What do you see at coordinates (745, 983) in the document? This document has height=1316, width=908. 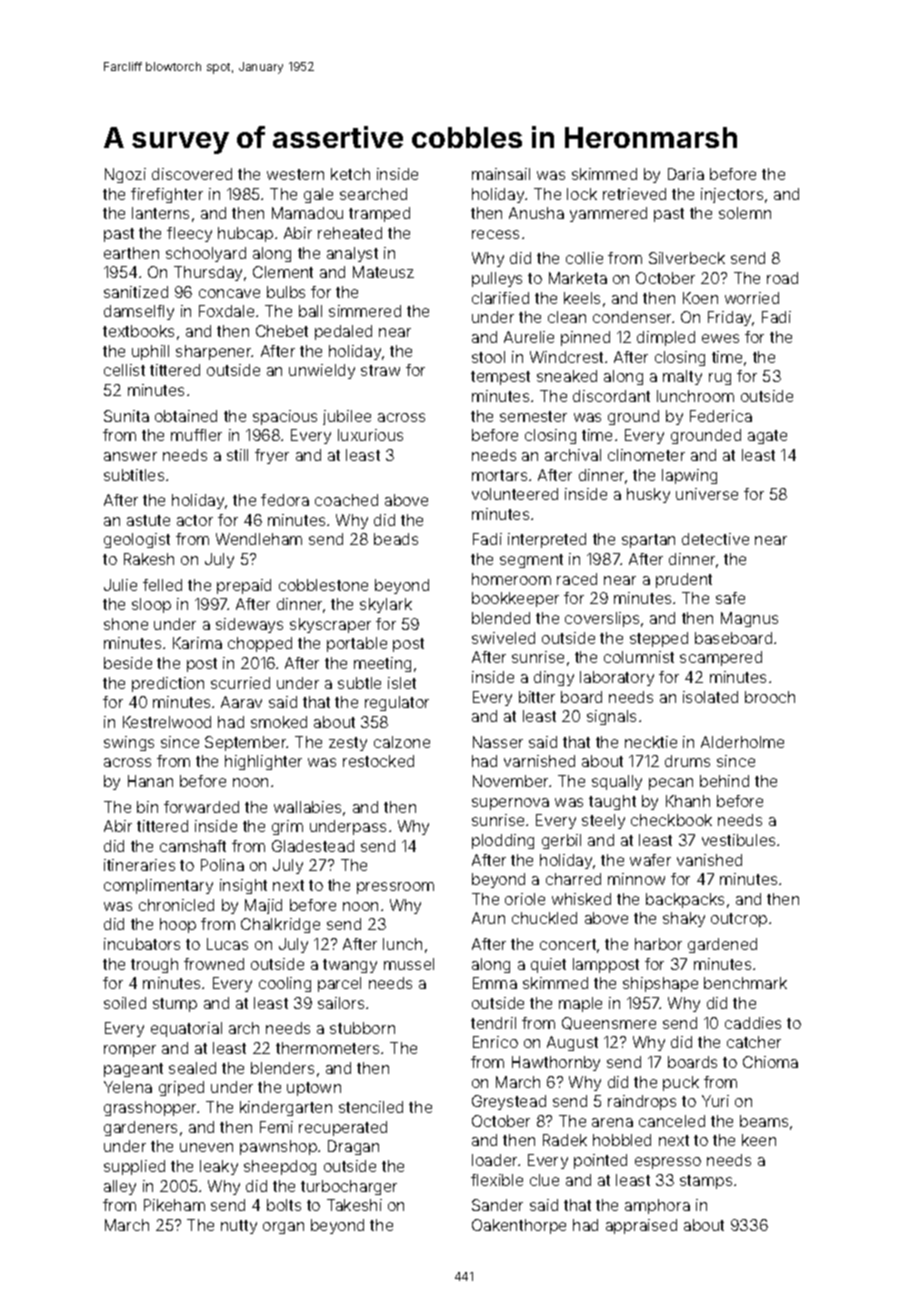 I see `benchmark` at bounding box center [745, 983].
